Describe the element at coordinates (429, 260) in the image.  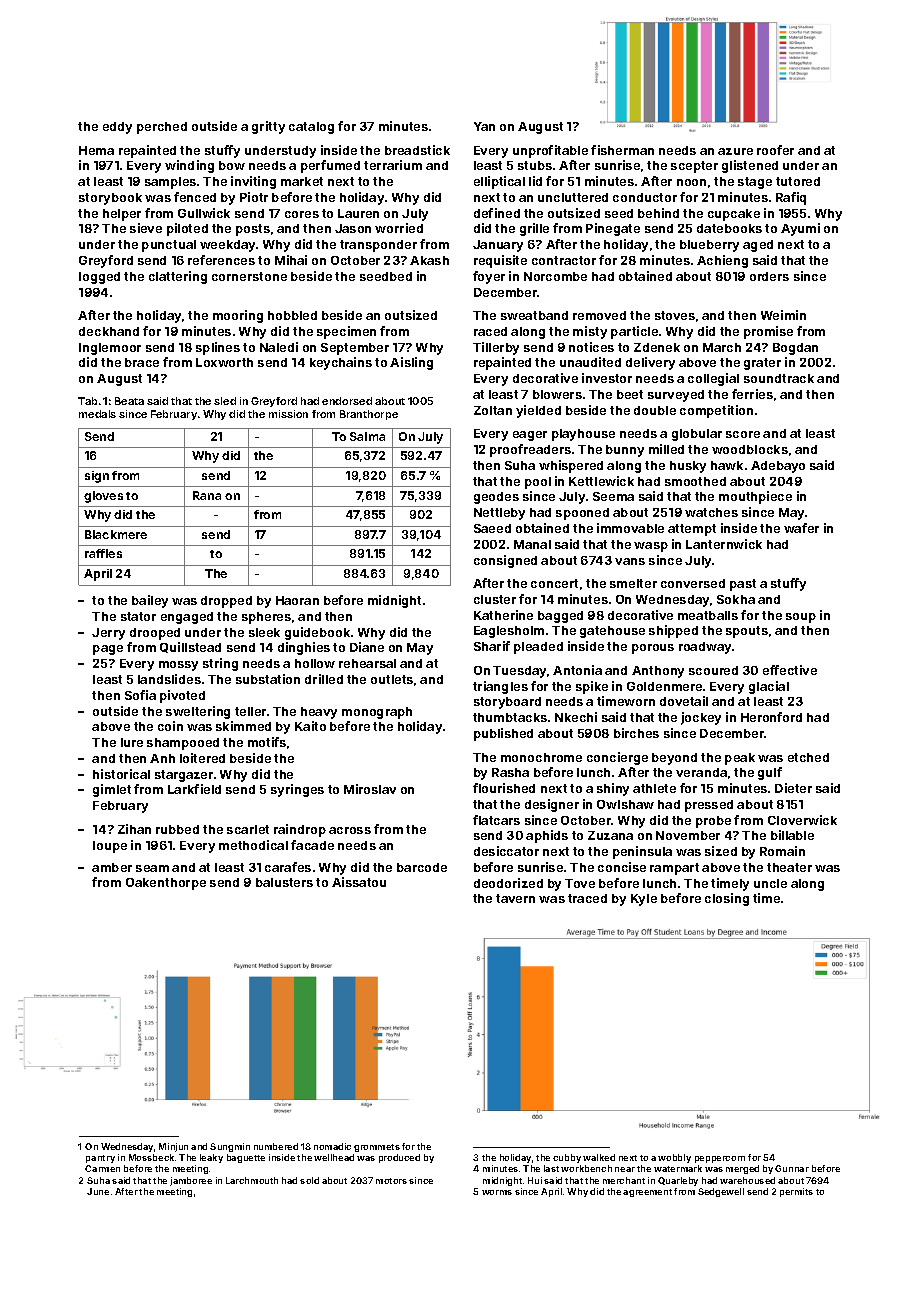
I see `Akash` at that location.
